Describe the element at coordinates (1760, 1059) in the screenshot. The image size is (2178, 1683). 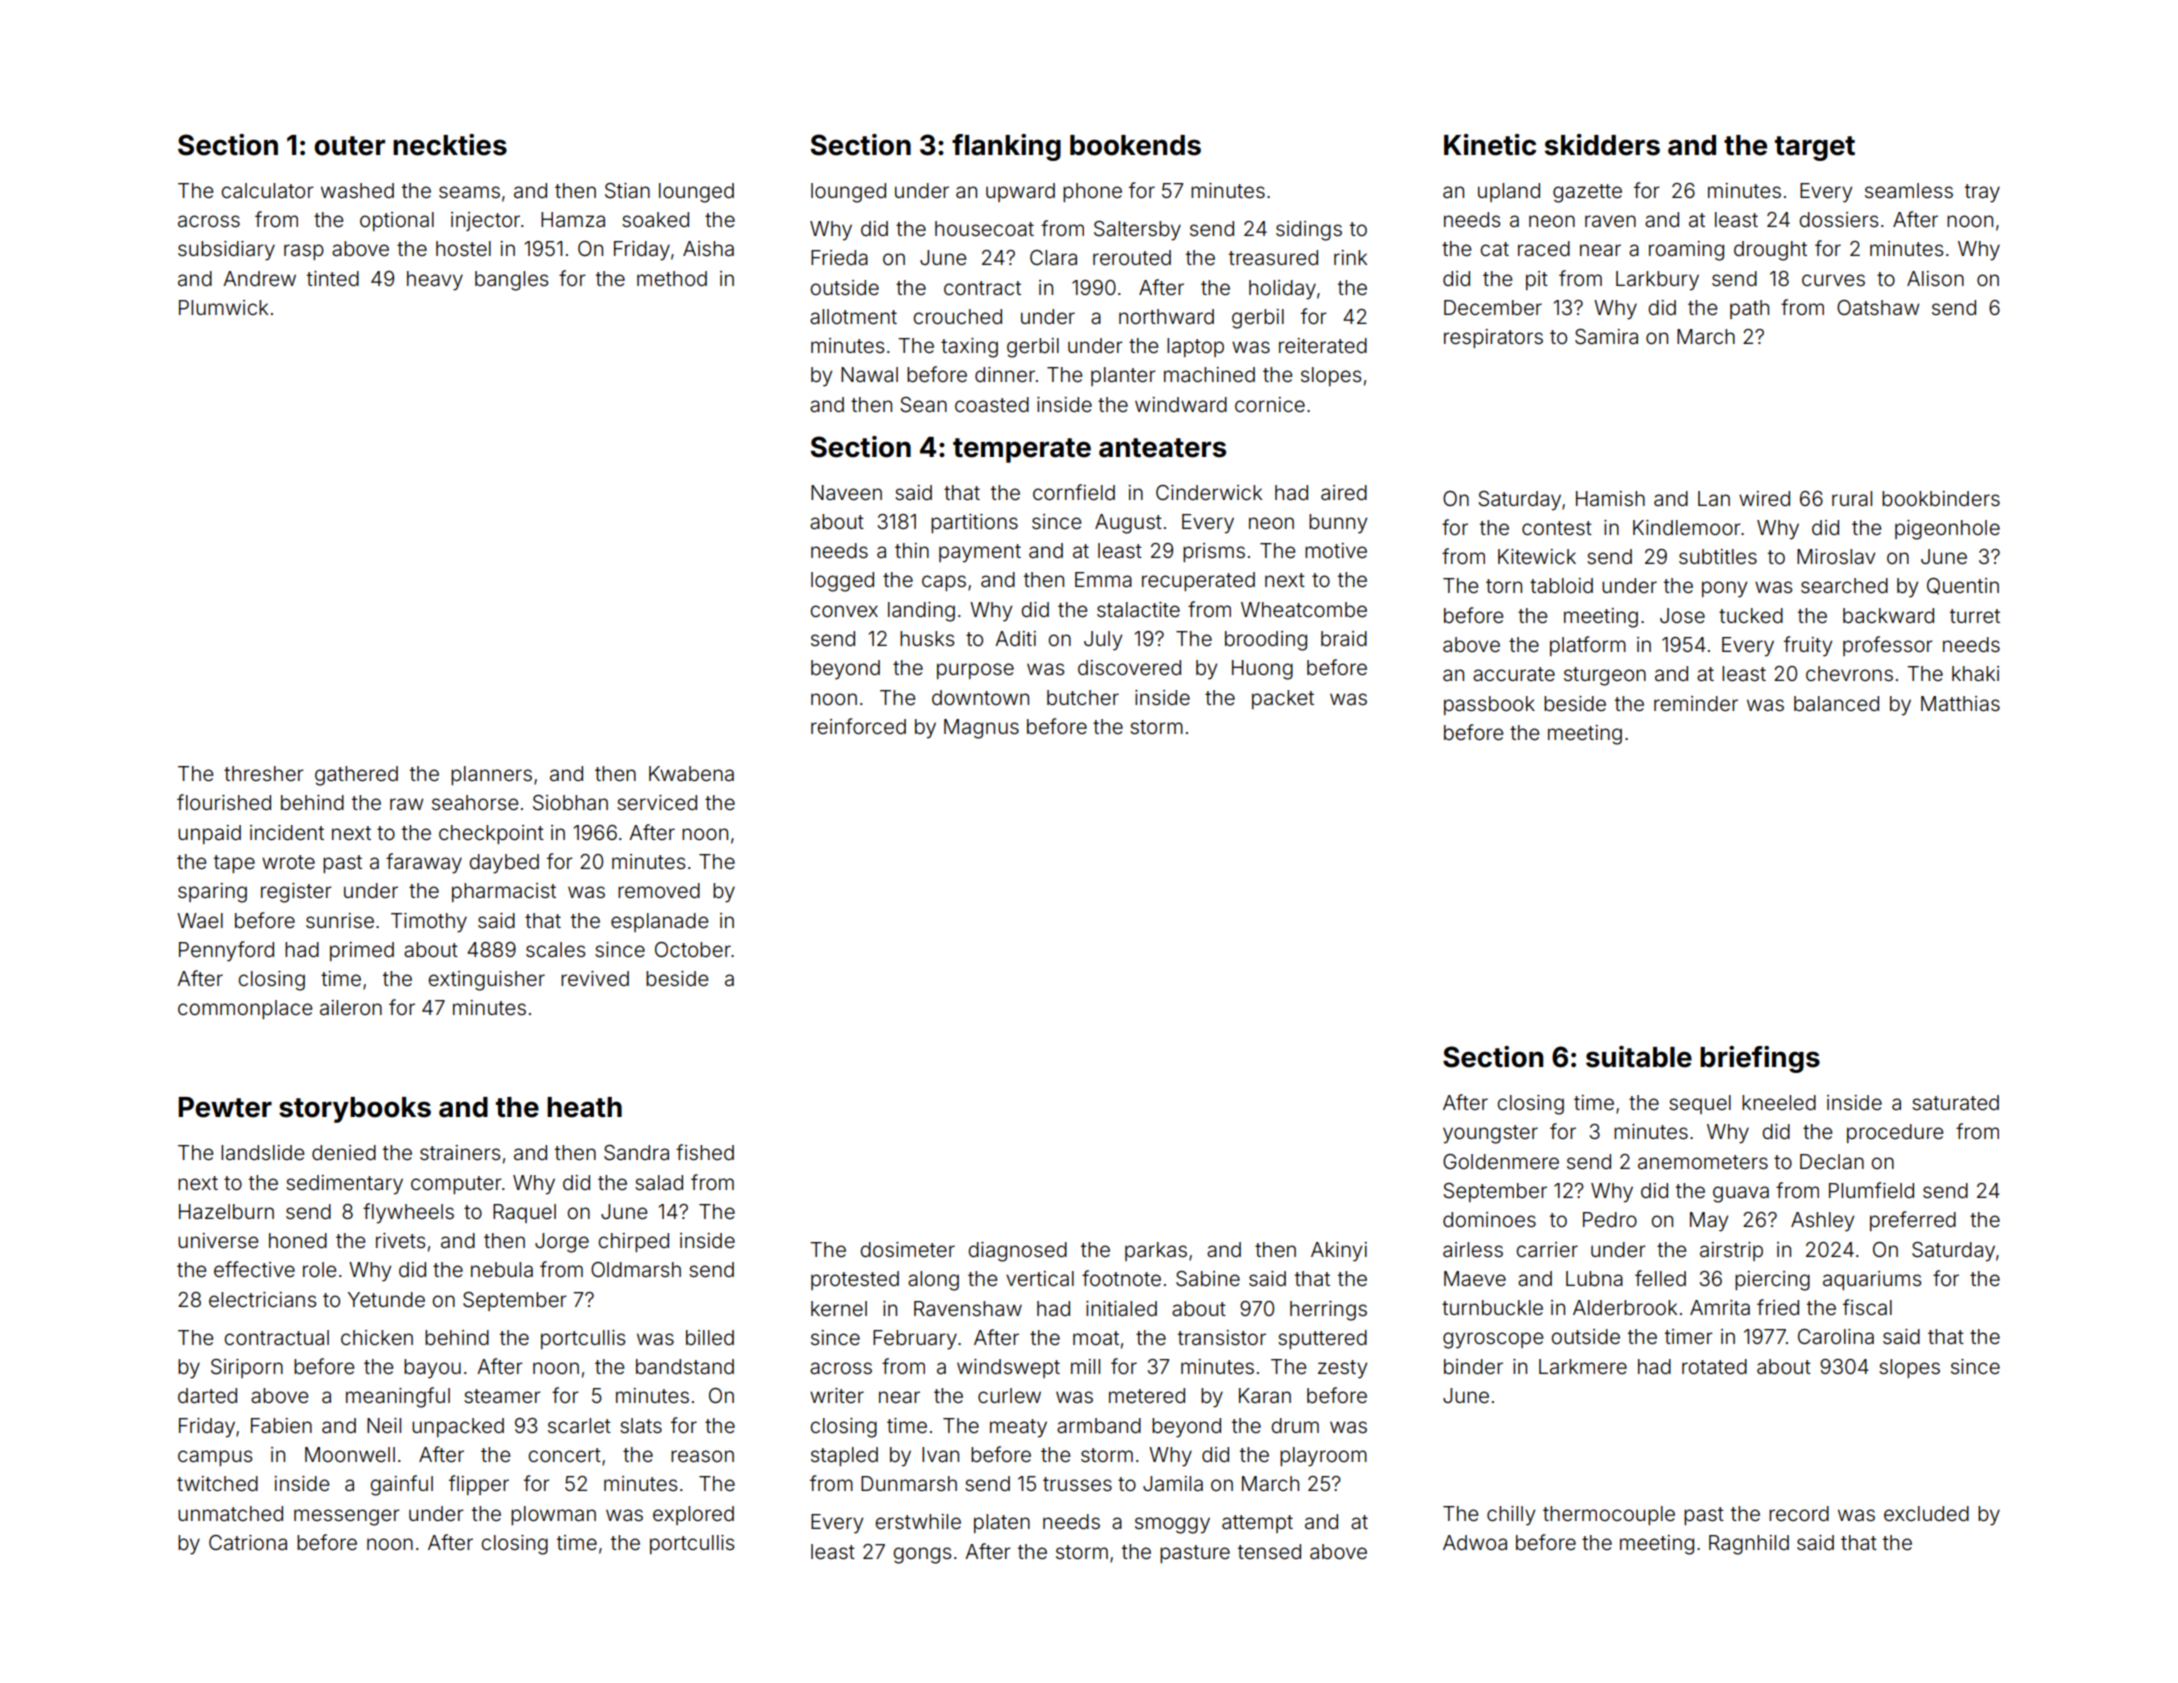
I see `briefings` at that location.
